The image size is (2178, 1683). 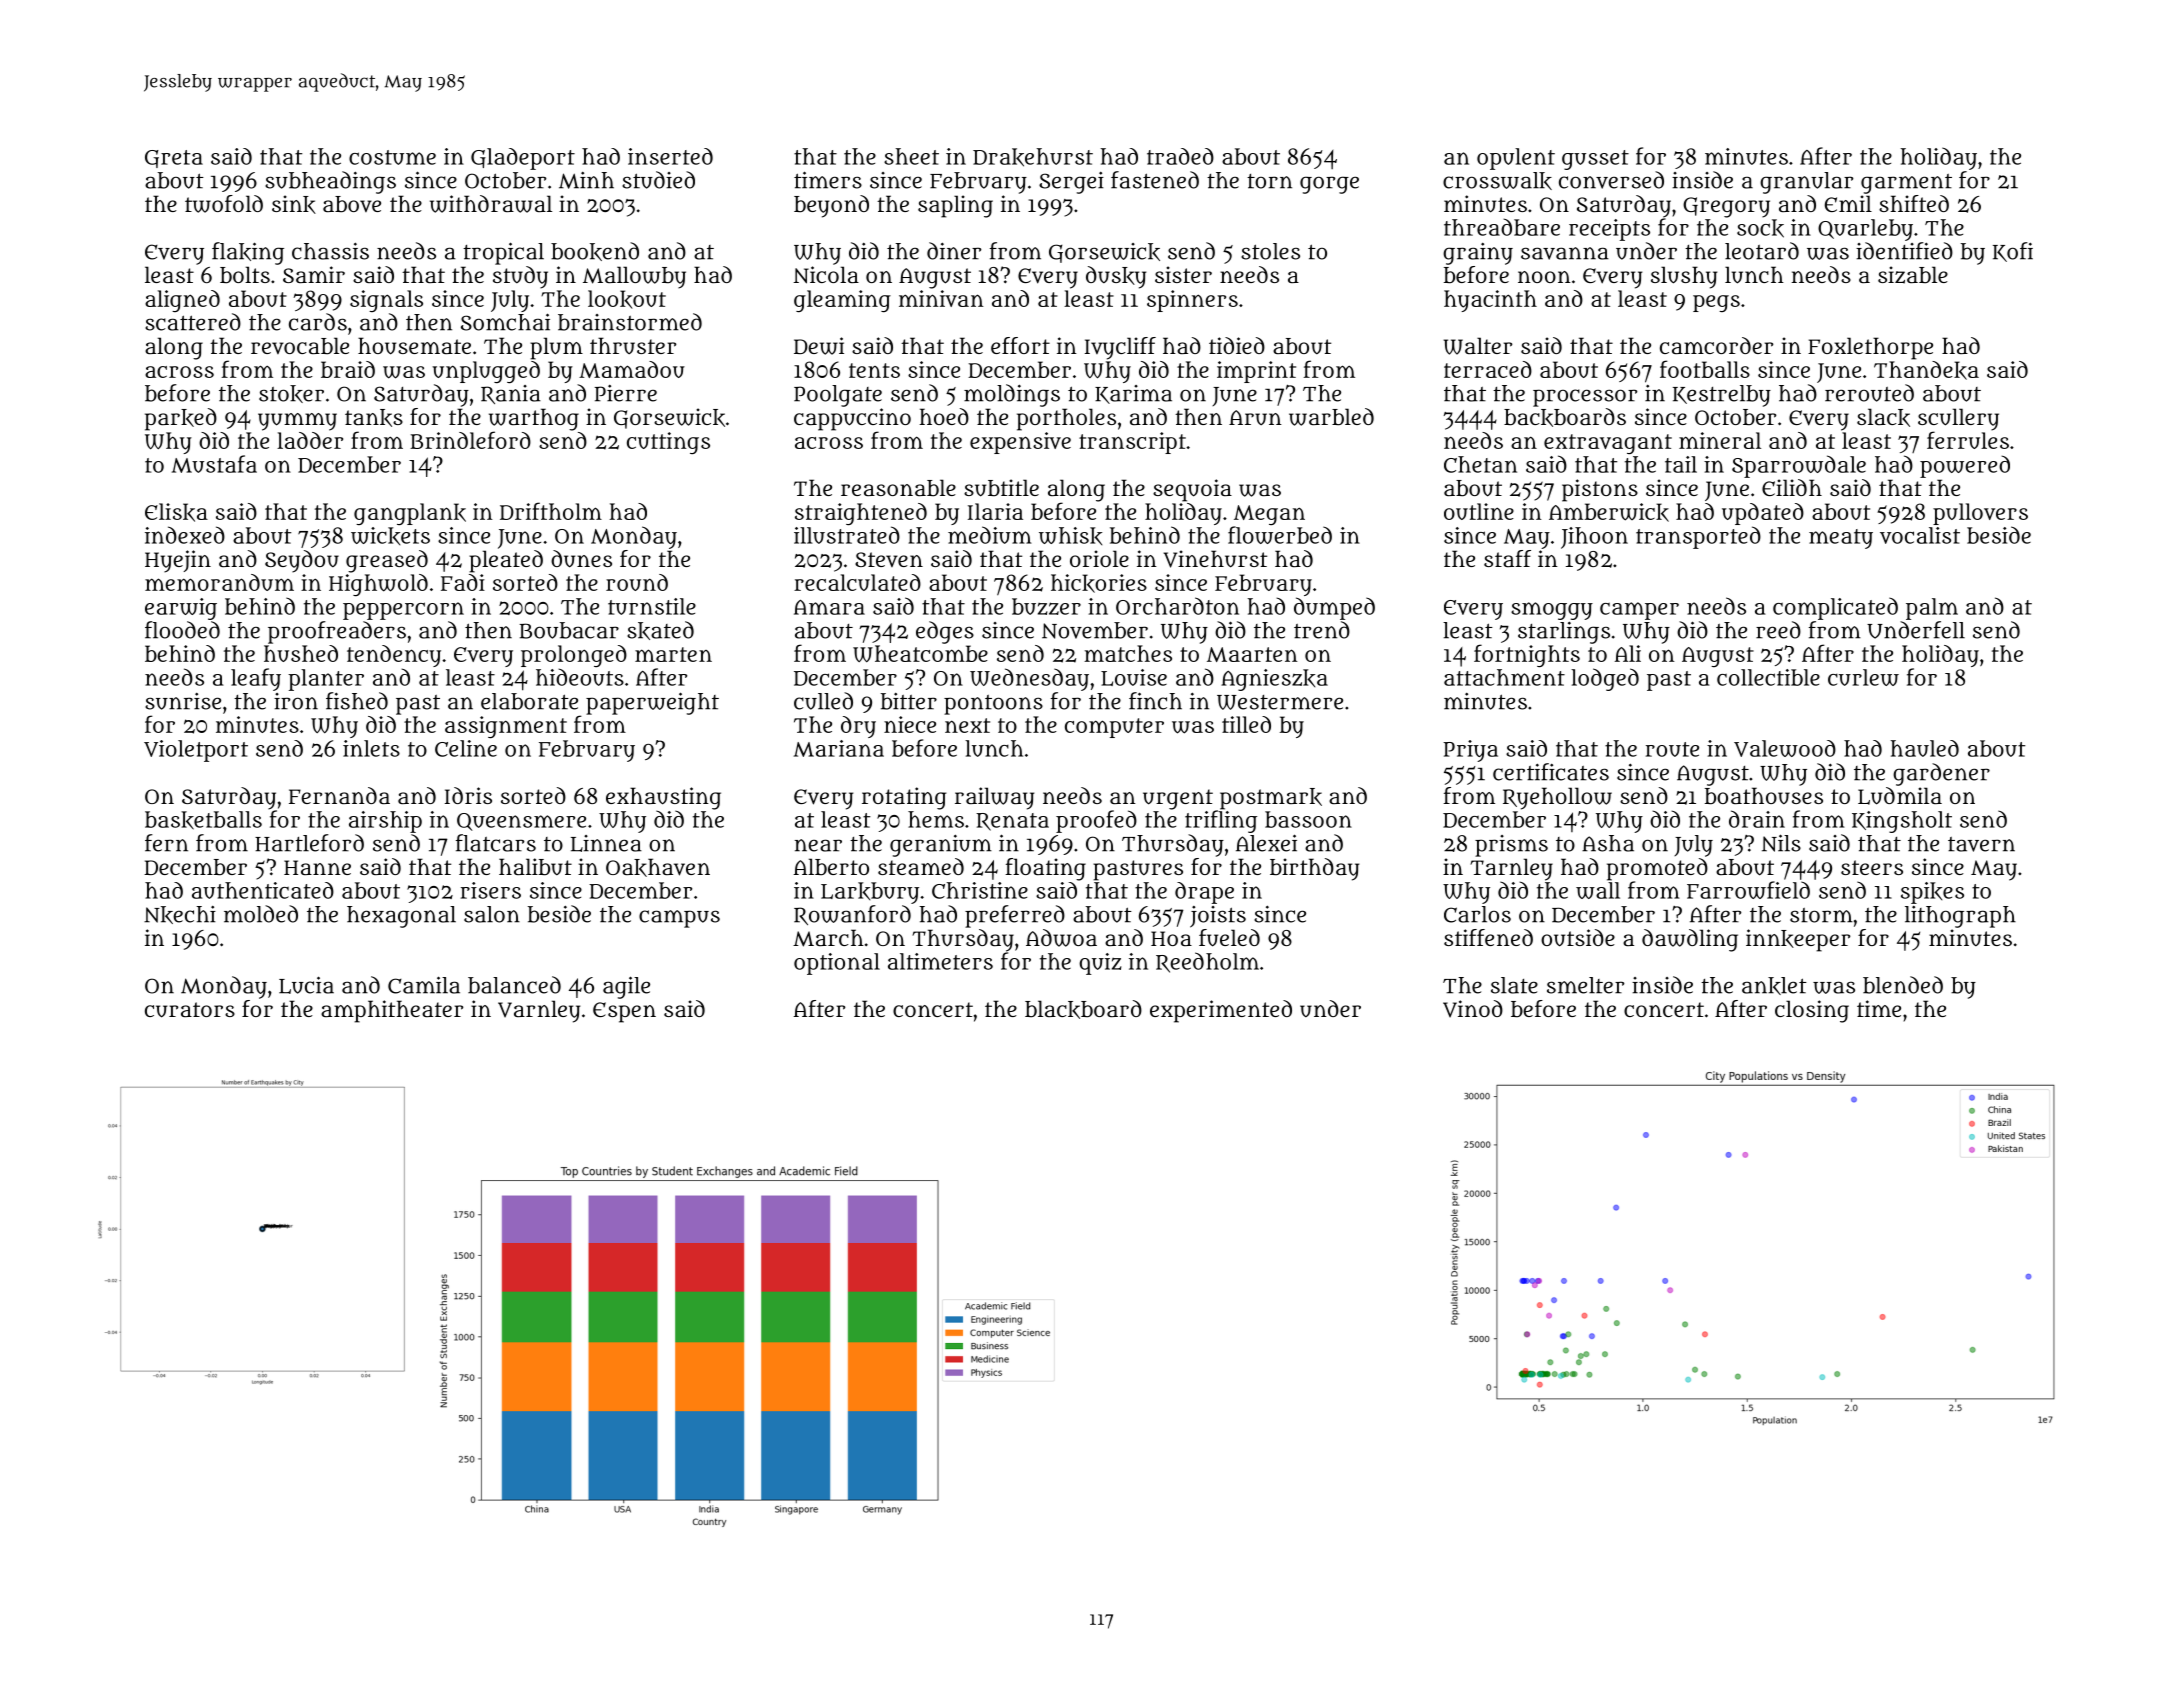 What do you see at coordinates (898, 488) in the screenshot?
I see `reasonable` at bounding box center [898, 488].
